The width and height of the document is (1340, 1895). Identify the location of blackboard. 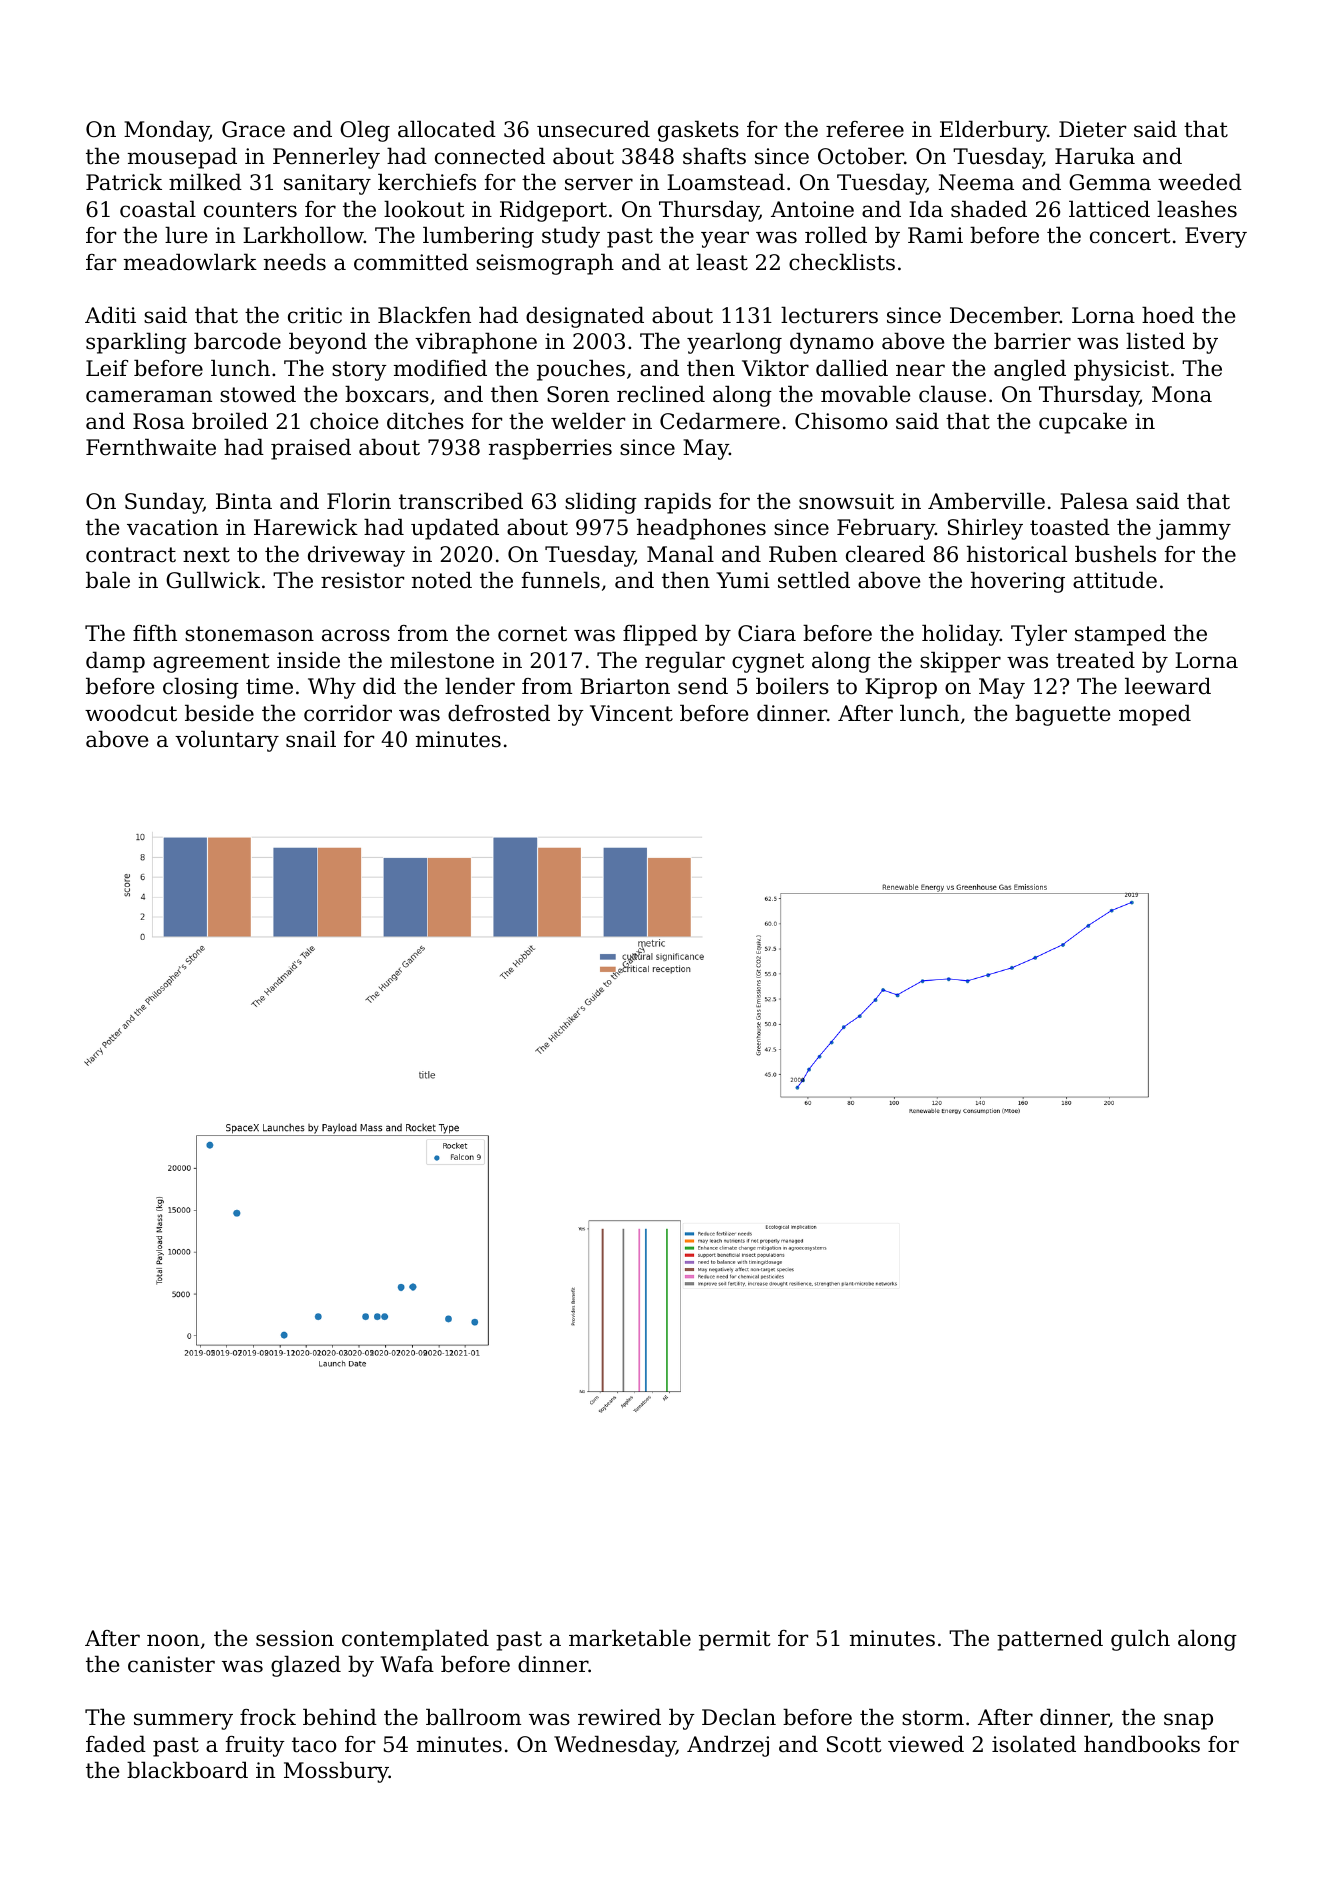
(187, 1770).
